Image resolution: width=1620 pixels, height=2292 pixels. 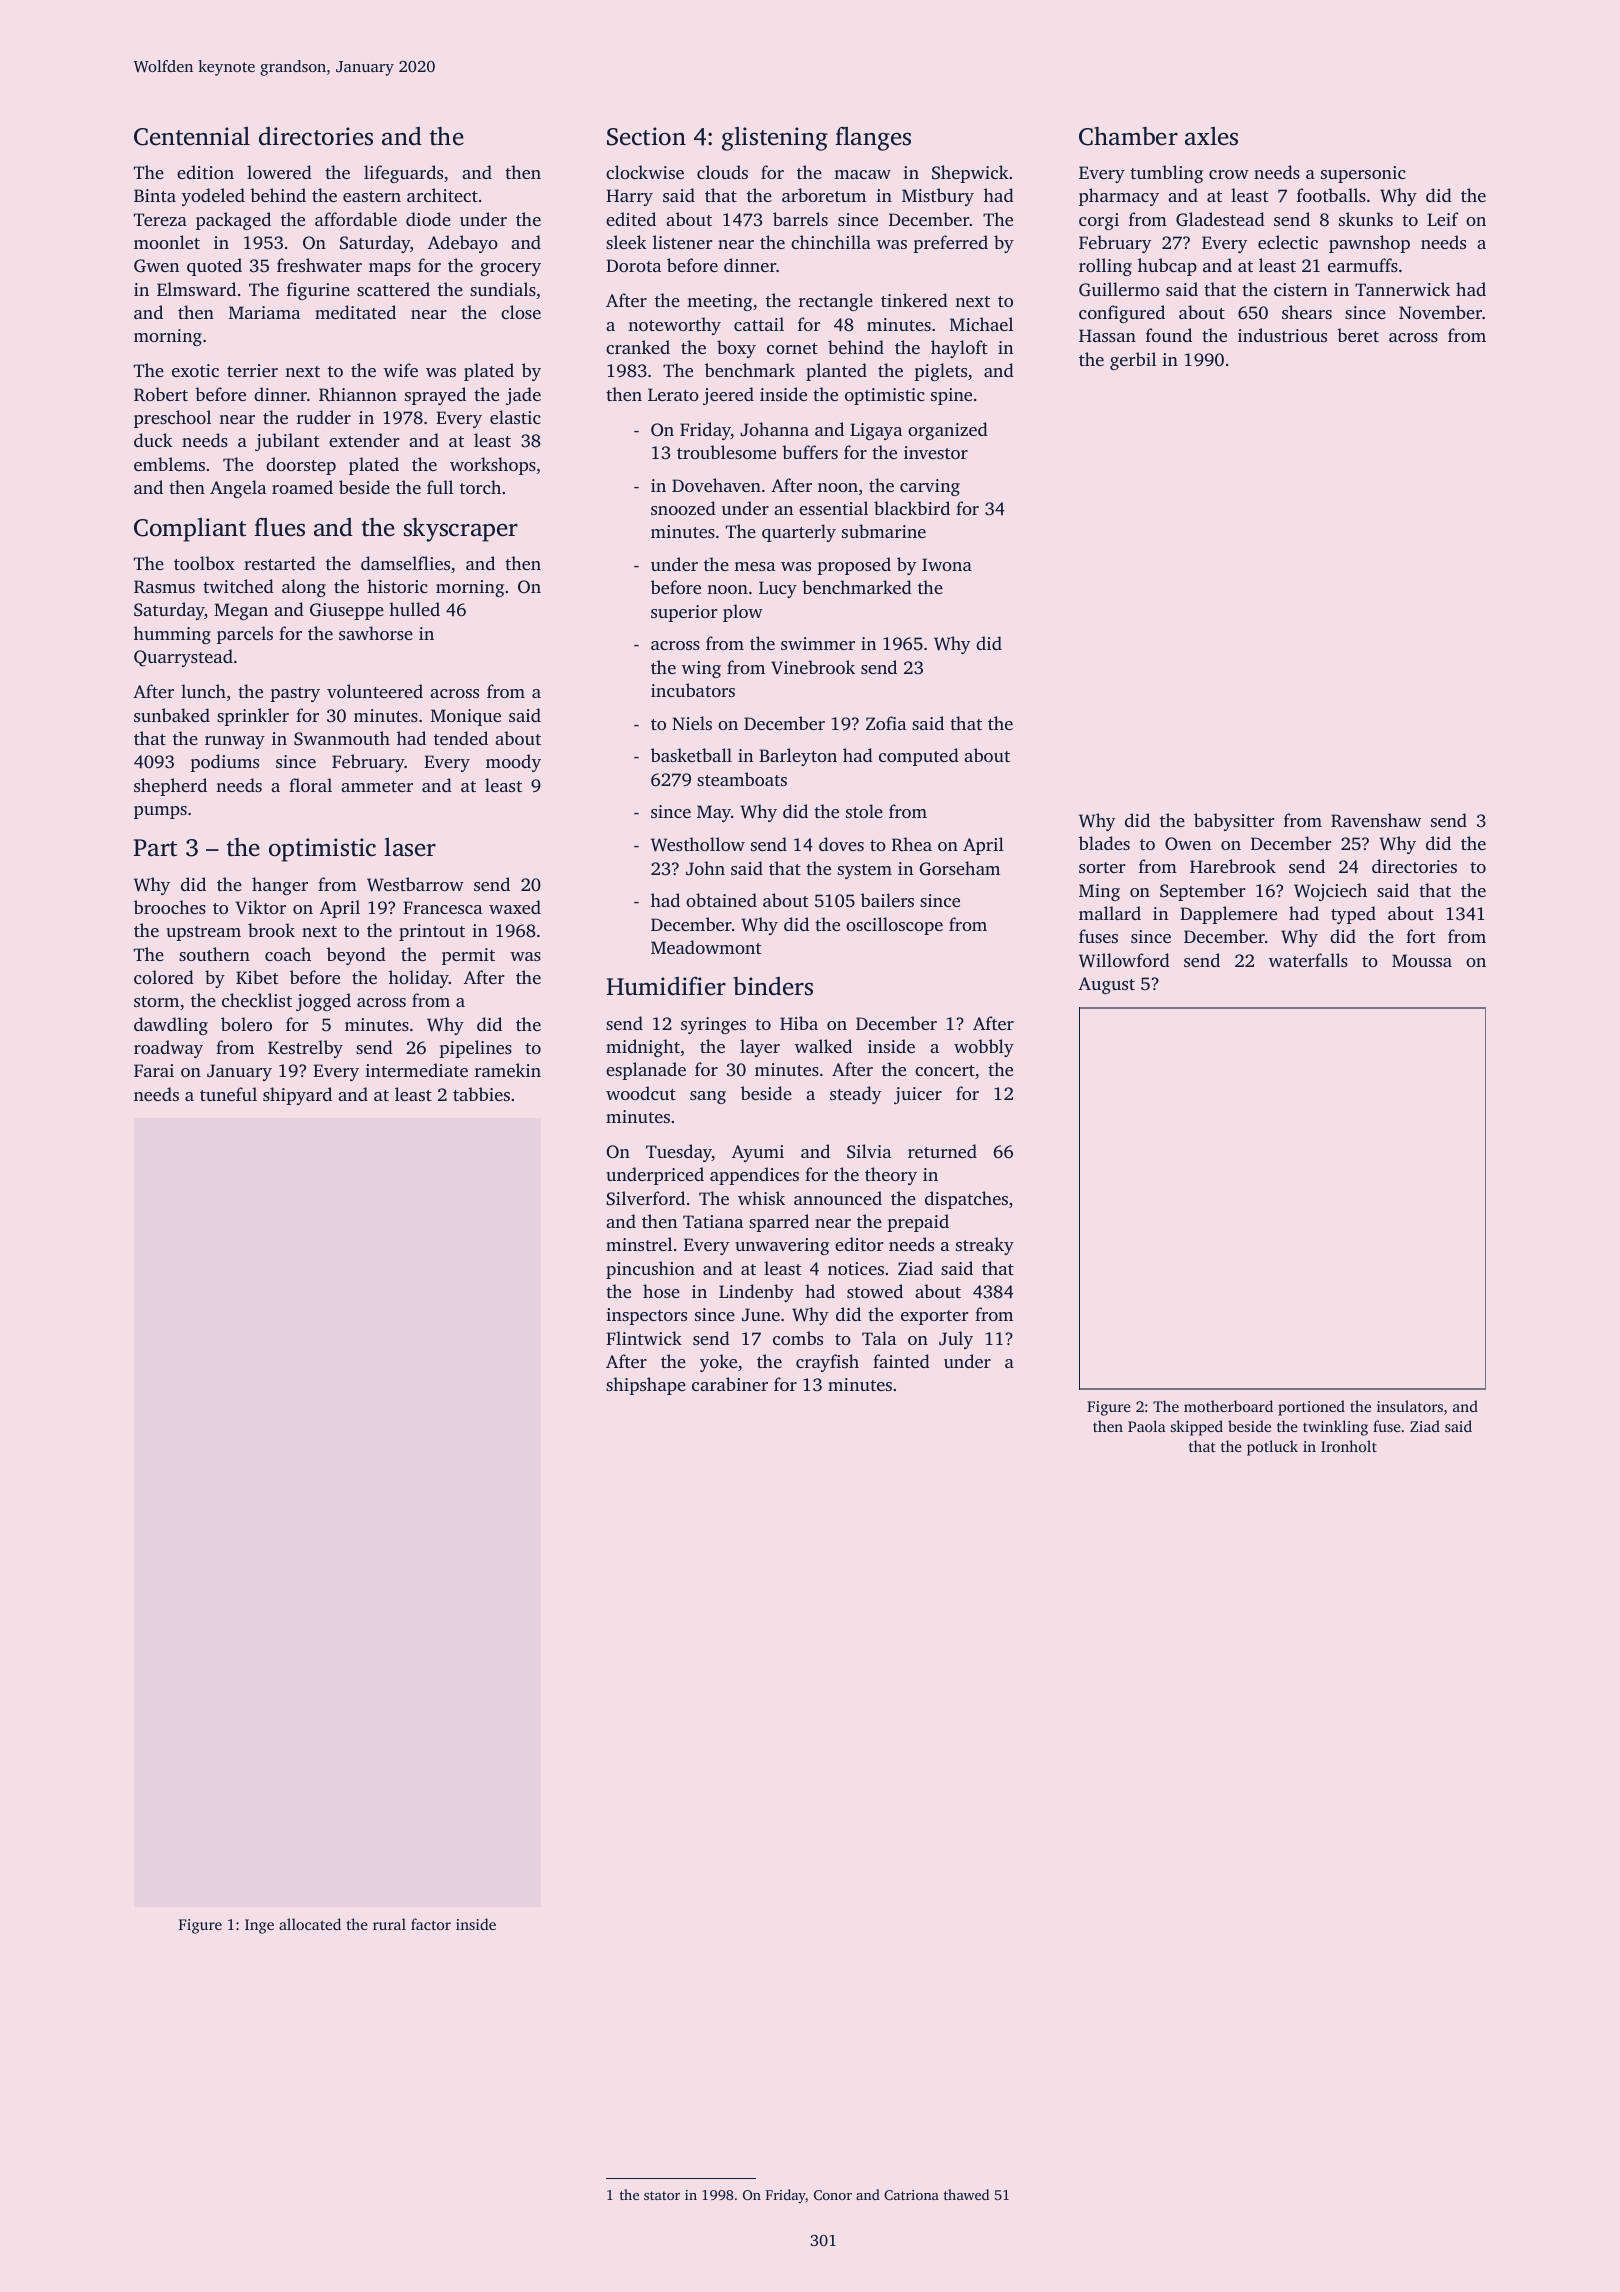 I want to click on stator, so click(x=662, y=2195).
